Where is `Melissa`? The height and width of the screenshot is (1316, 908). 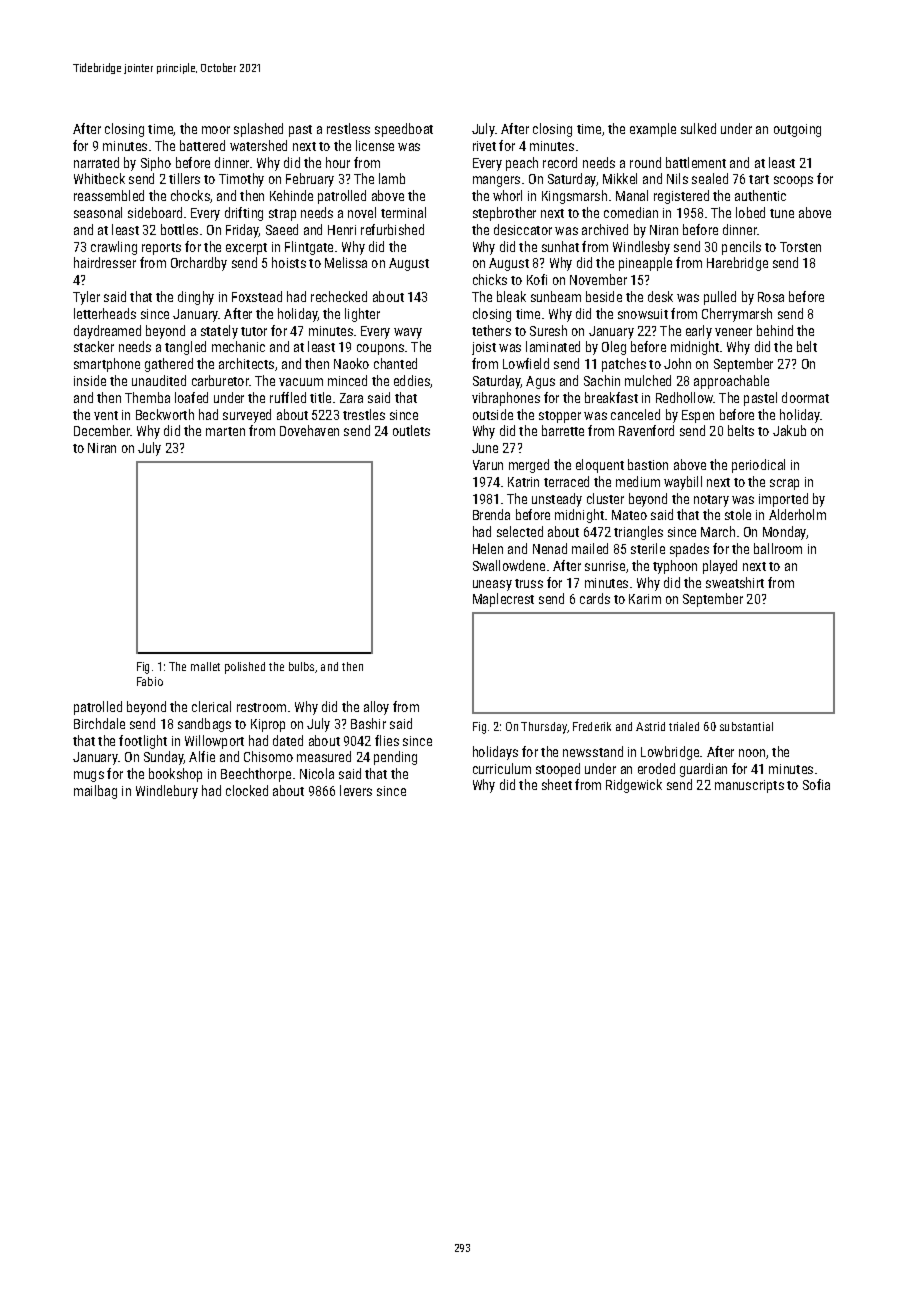
Melissa is located at coordinates (346, 262).
